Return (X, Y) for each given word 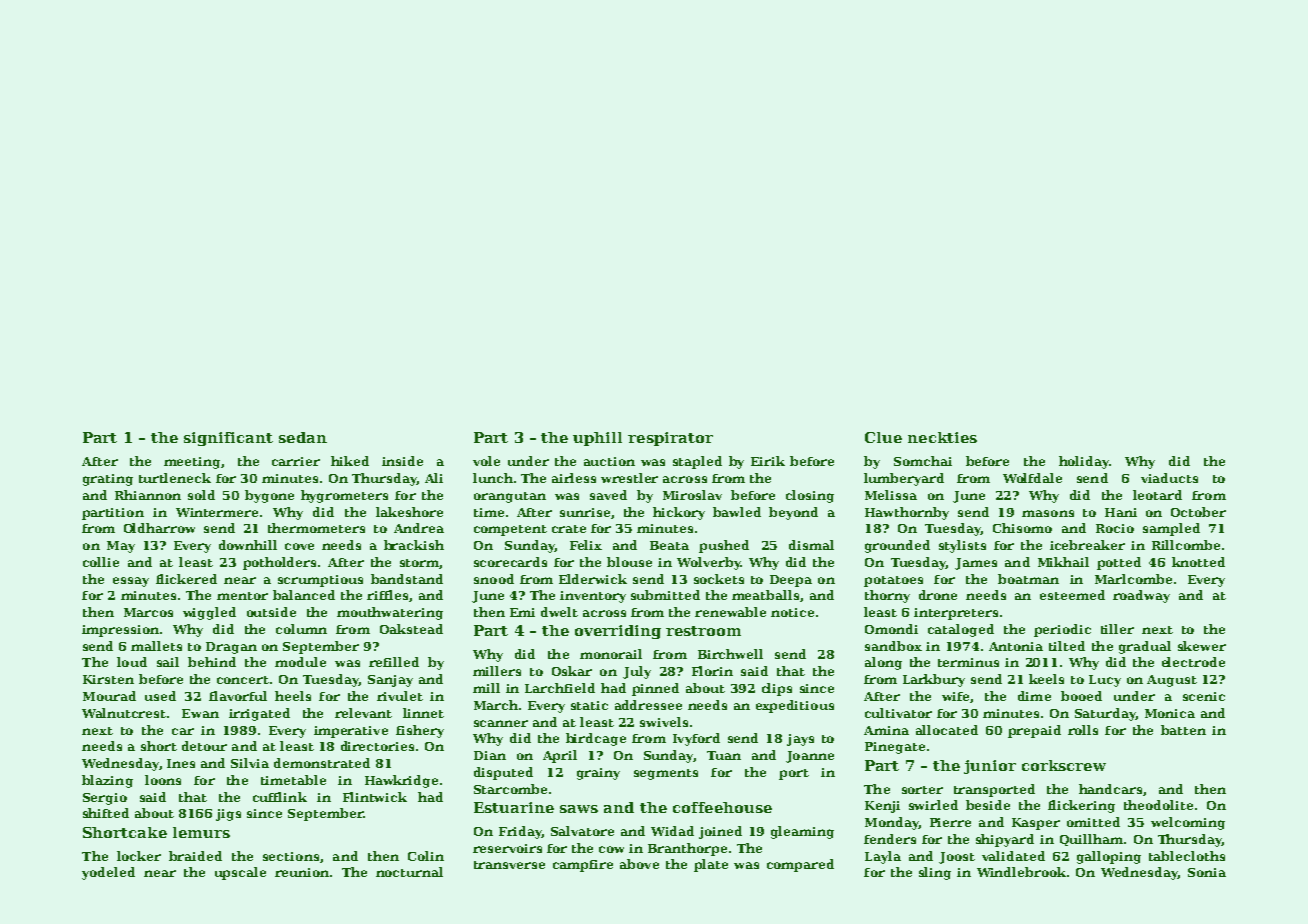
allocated (947, 730)
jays (800, 740)
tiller (1117, 629)
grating (108, 480)
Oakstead (411, 629)
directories (377, 746)
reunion (302, 872)
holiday (1084, 462)
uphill (597, 439)
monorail (611, 654)
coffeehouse (722, 807)
